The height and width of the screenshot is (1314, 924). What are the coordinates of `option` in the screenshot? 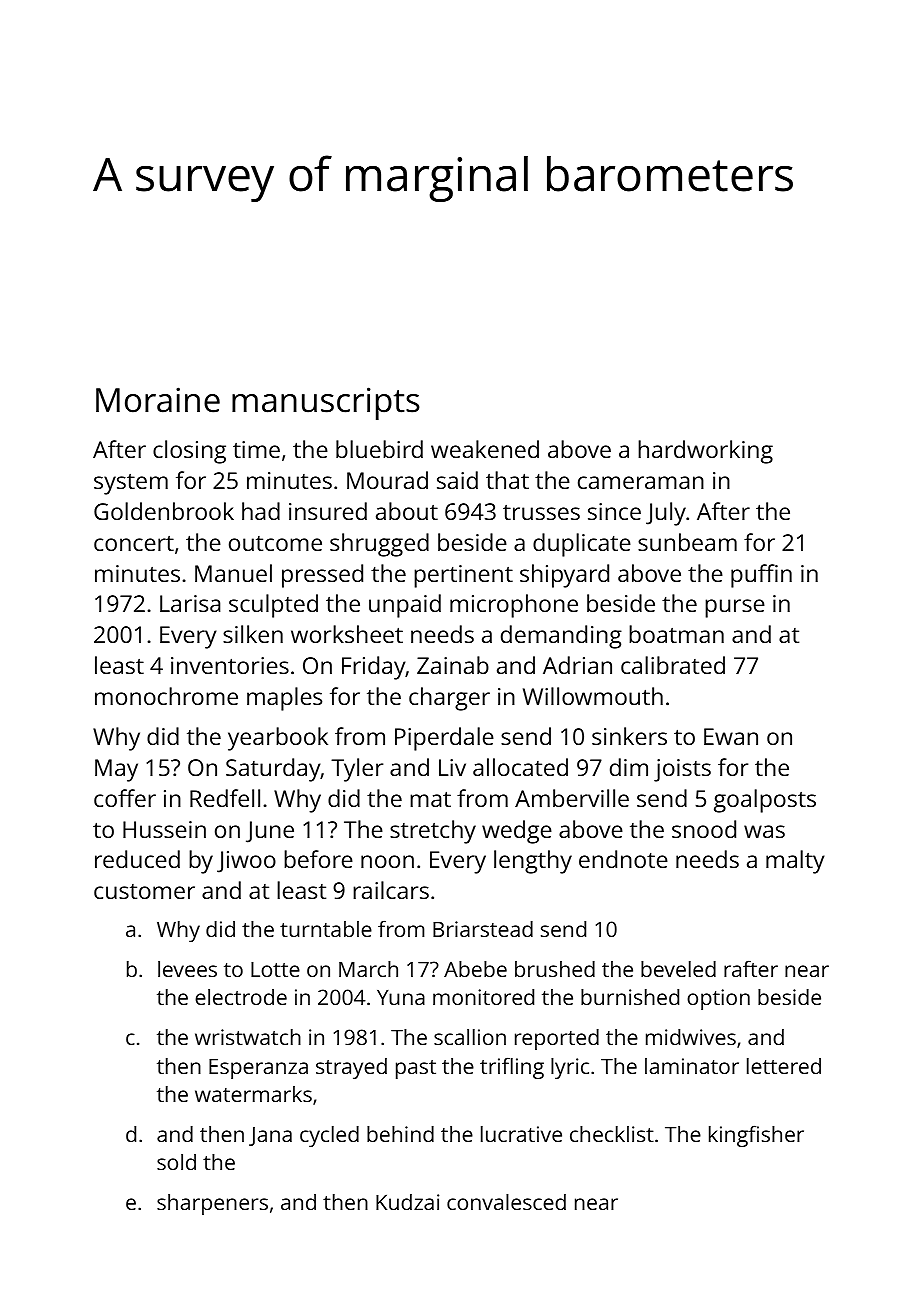 It's located at (718, 999).
